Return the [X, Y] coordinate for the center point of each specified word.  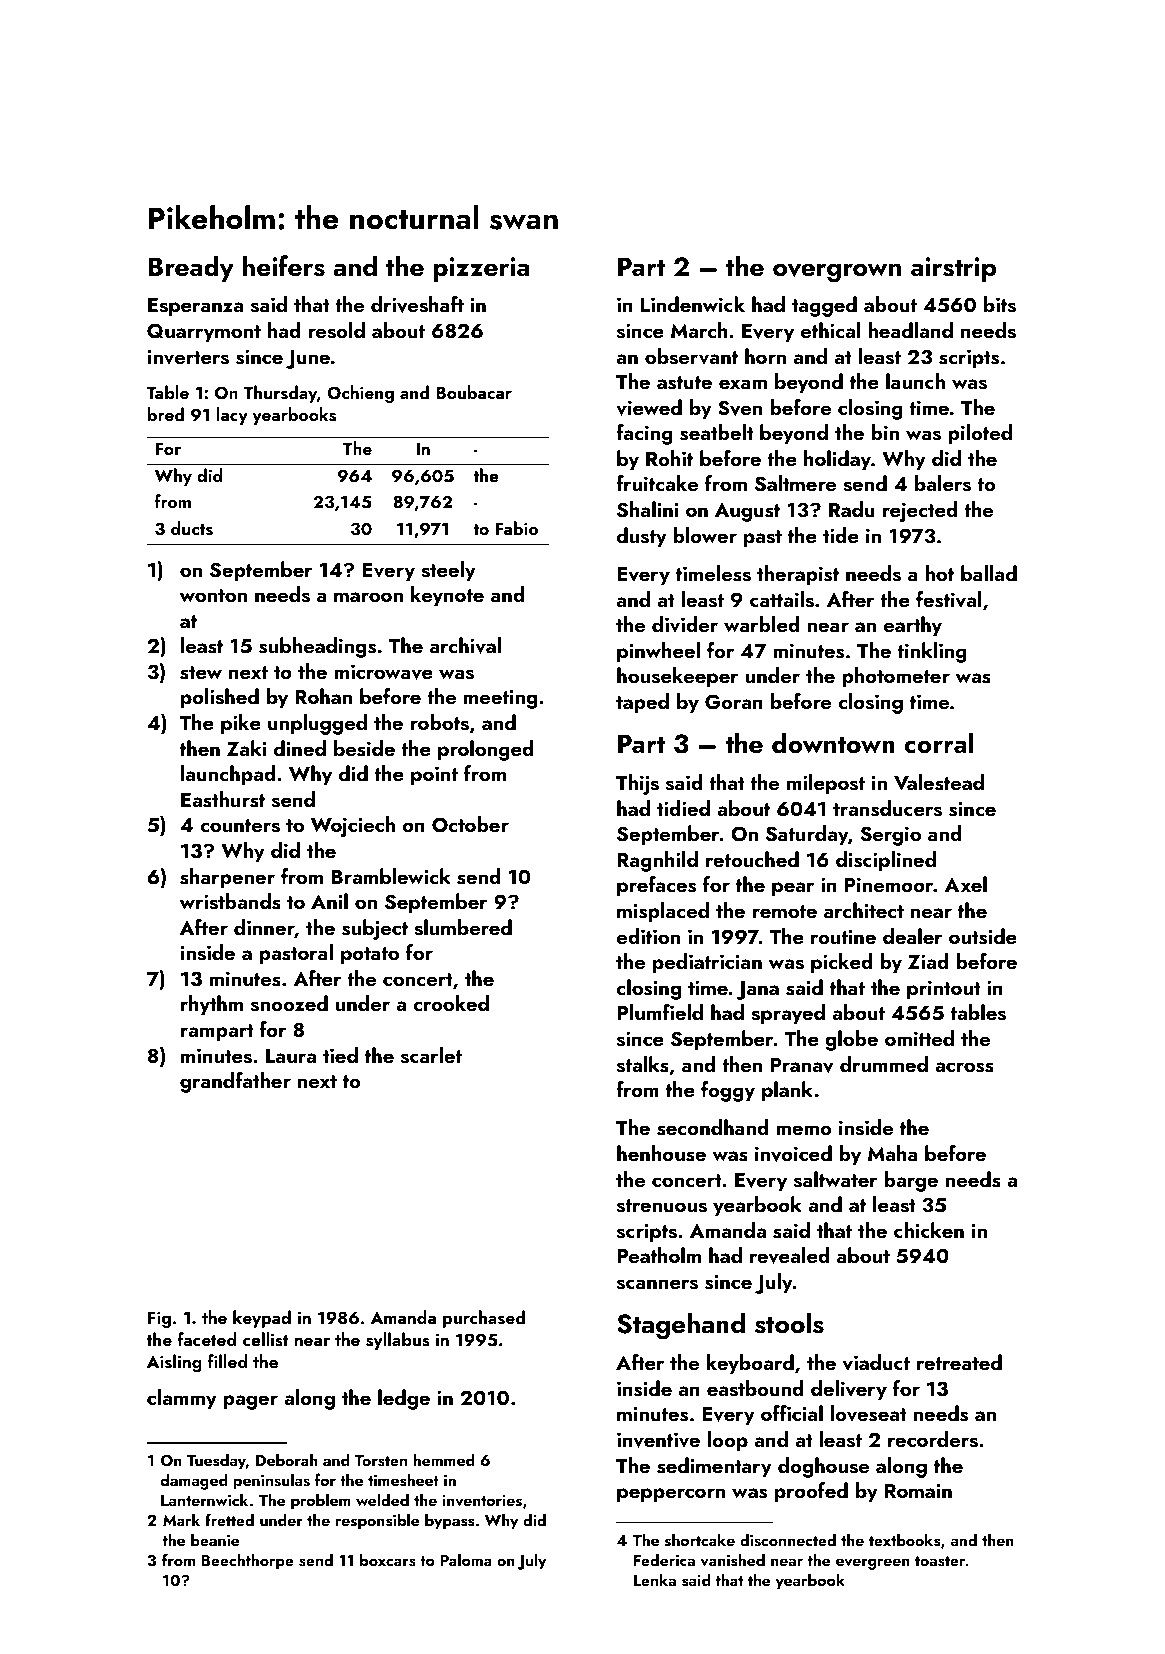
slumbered [463, 927]
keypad [262, 1319]
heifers [284, 266]
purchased [484, 1319]
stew [201, 673]
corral [939, 743]
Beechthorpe [247, 1561]
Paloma [466, 1559]
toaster [940, 1561]
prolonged [486, 750]
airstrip [953, 269]
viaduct [876, 1362]
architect [864, 910]
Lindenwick [693, 304]
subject [375, 929]
